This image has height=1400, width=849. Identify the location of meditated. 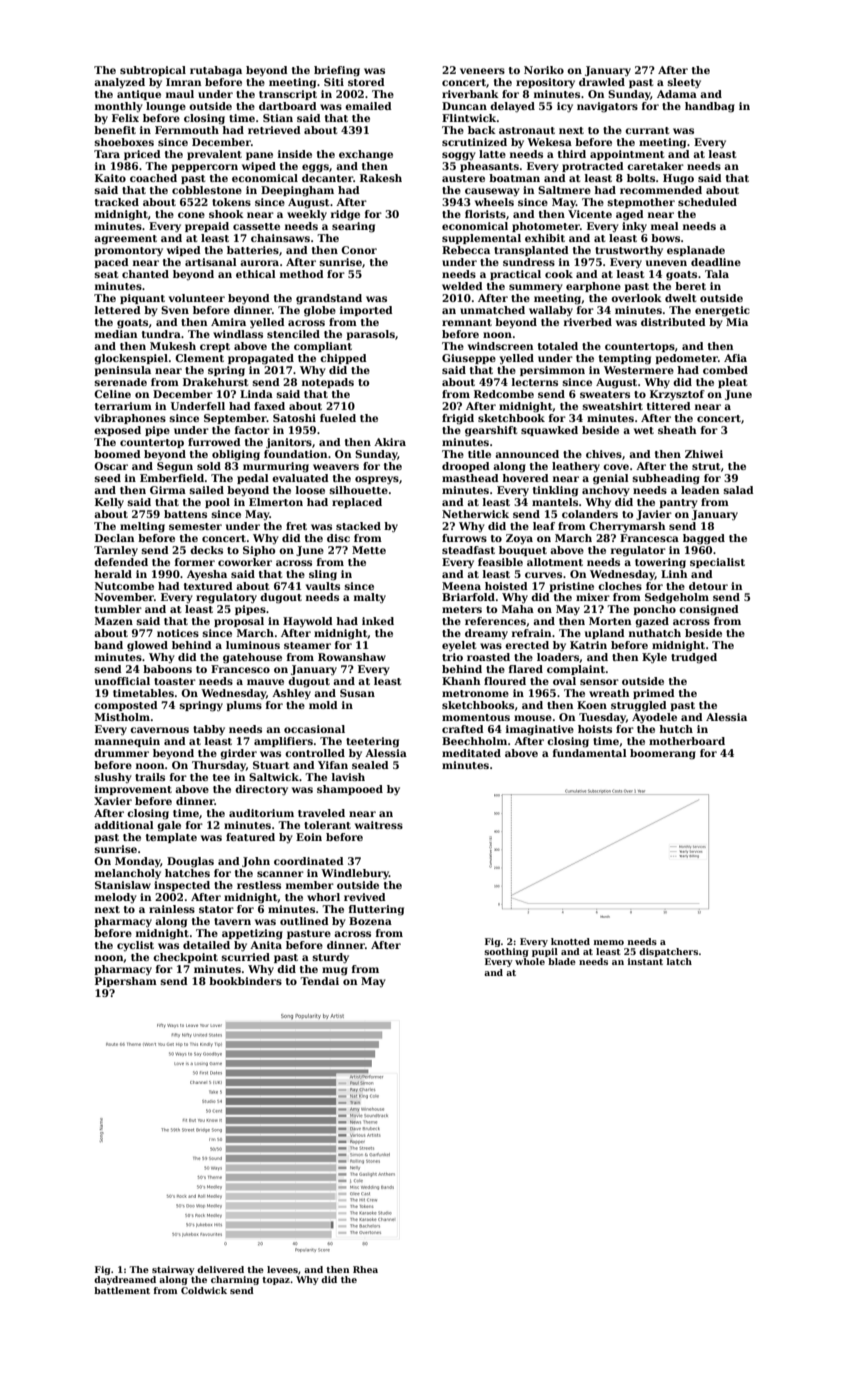
(471, 753).
